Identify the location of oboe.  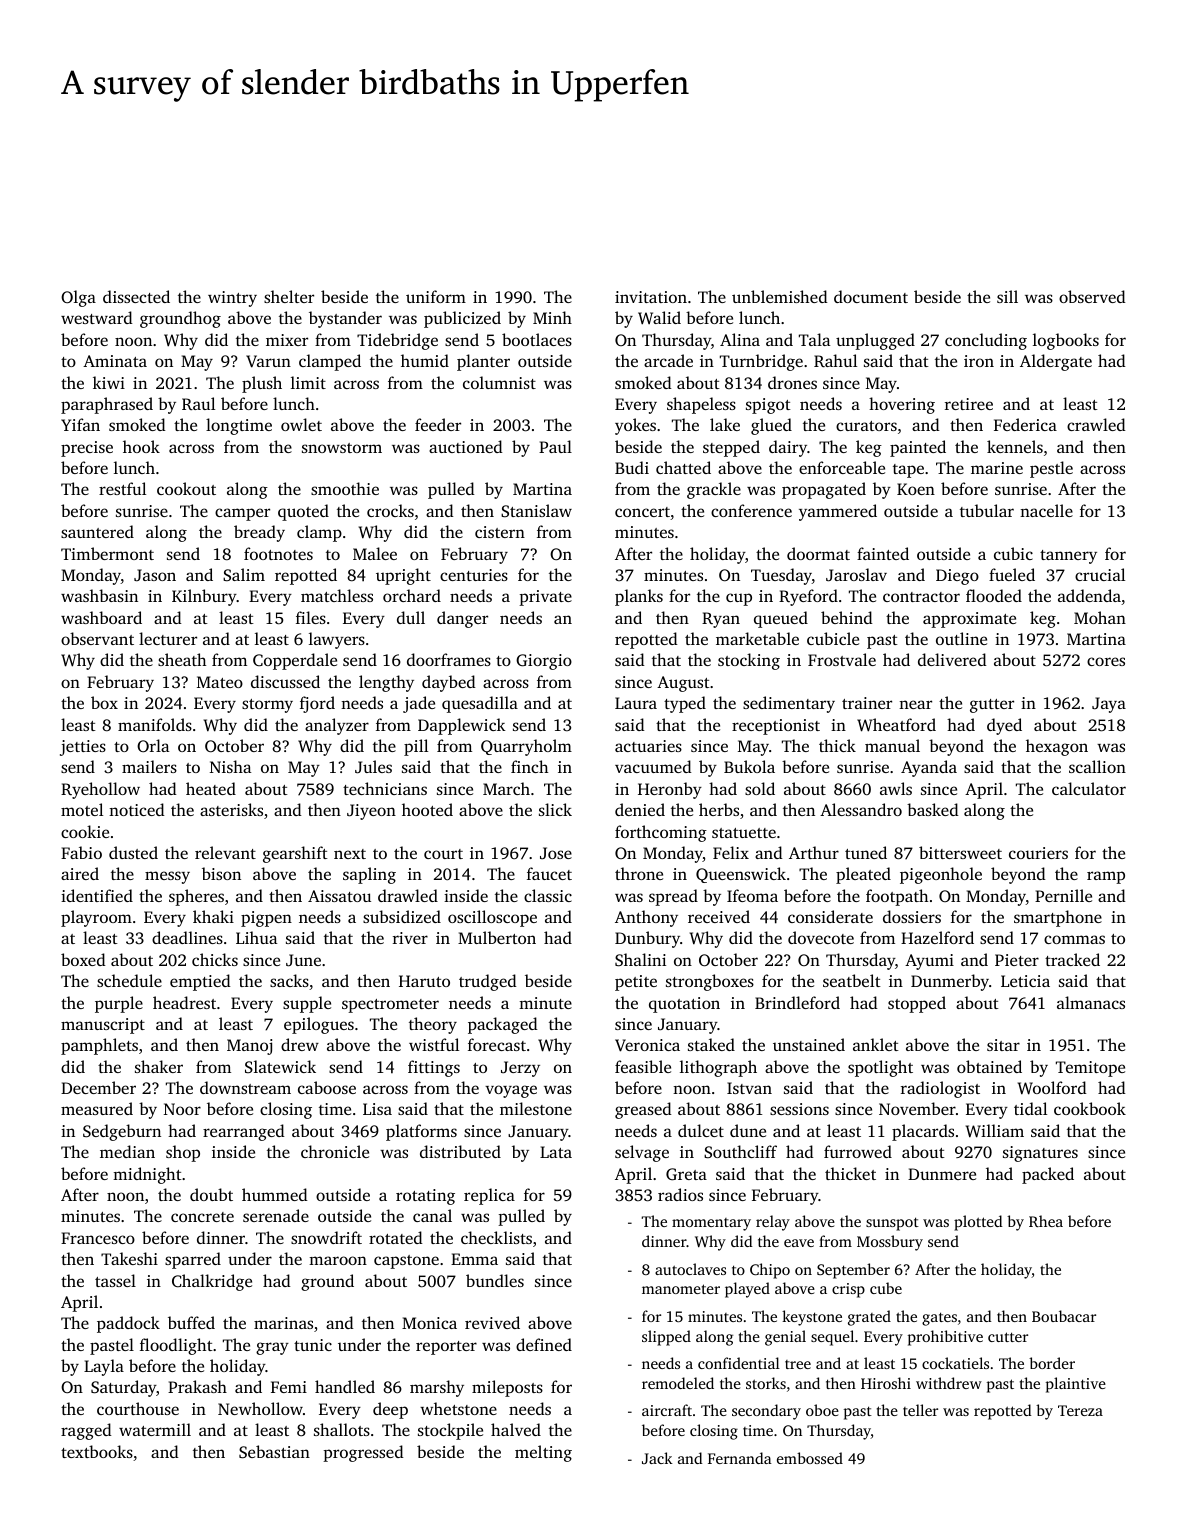
(822, 1410).
